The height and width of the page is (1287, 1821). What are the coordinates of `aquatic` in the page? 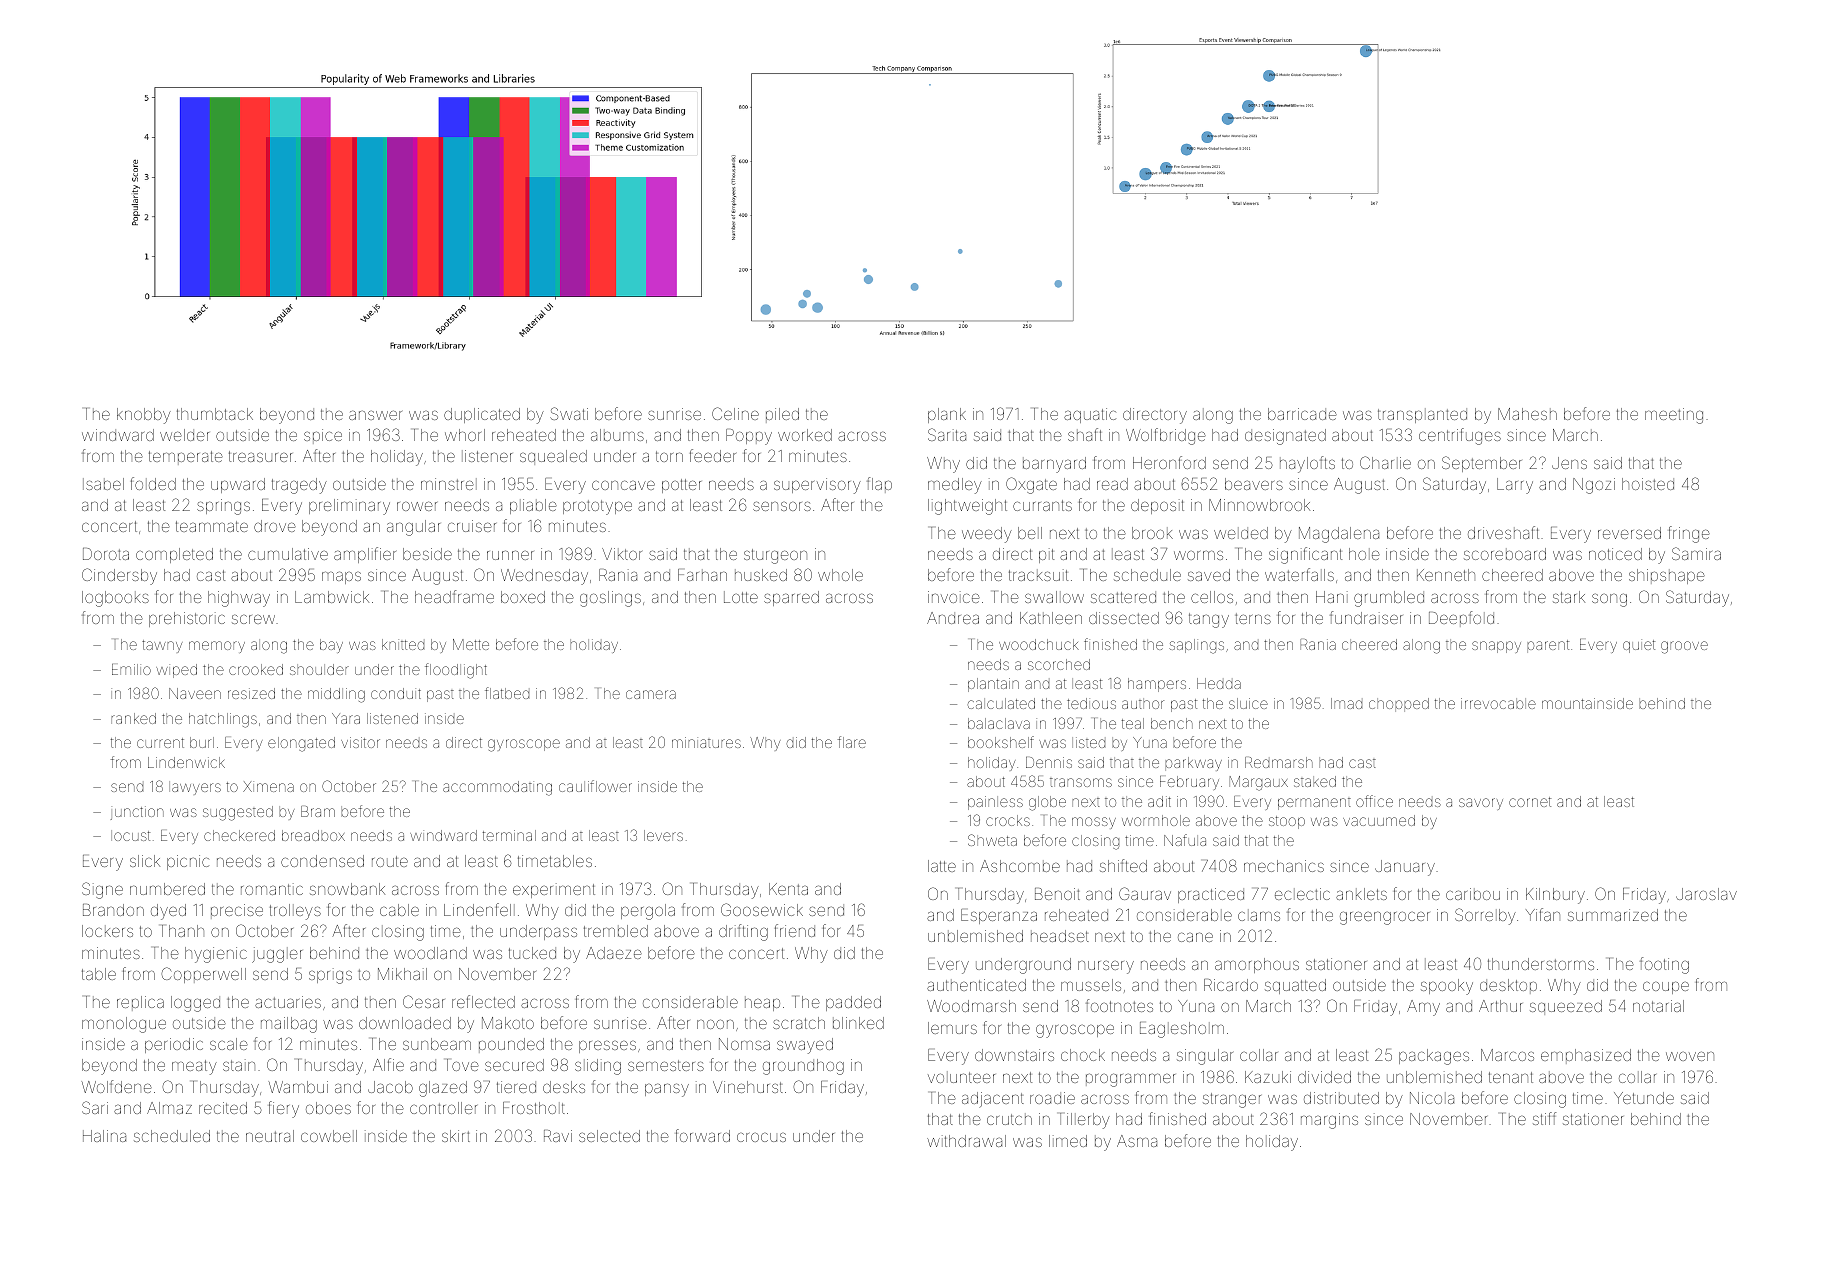 It's located at (1090, 415).
